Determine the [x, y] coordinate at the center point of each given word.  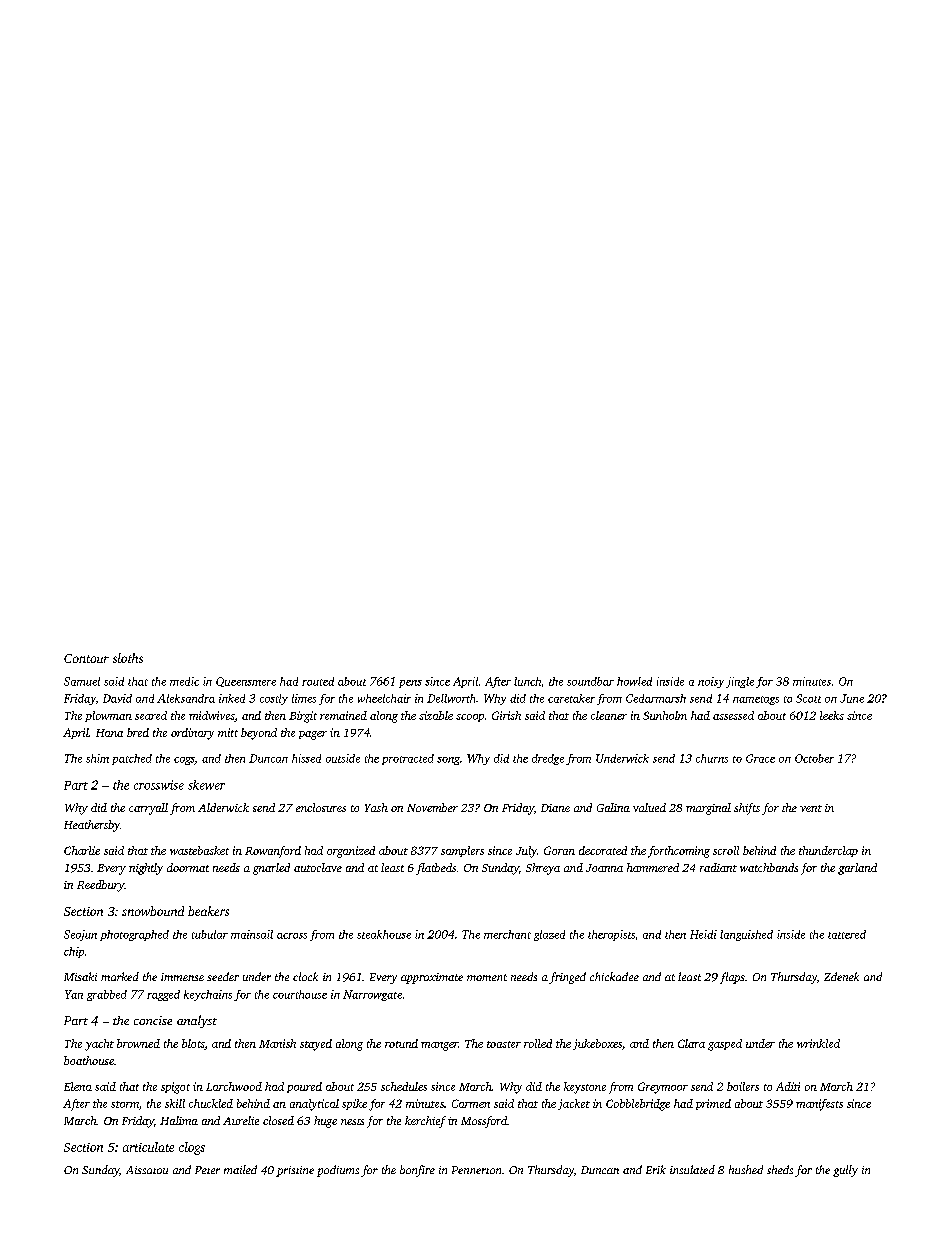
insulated [692, 1169]
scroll [726, 850]
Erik [656, 1169]
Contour [86, 658]
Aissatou [147, 1170]
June [852, 698]
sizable [436, 715]
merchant [507, 934]
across [292, 936]
